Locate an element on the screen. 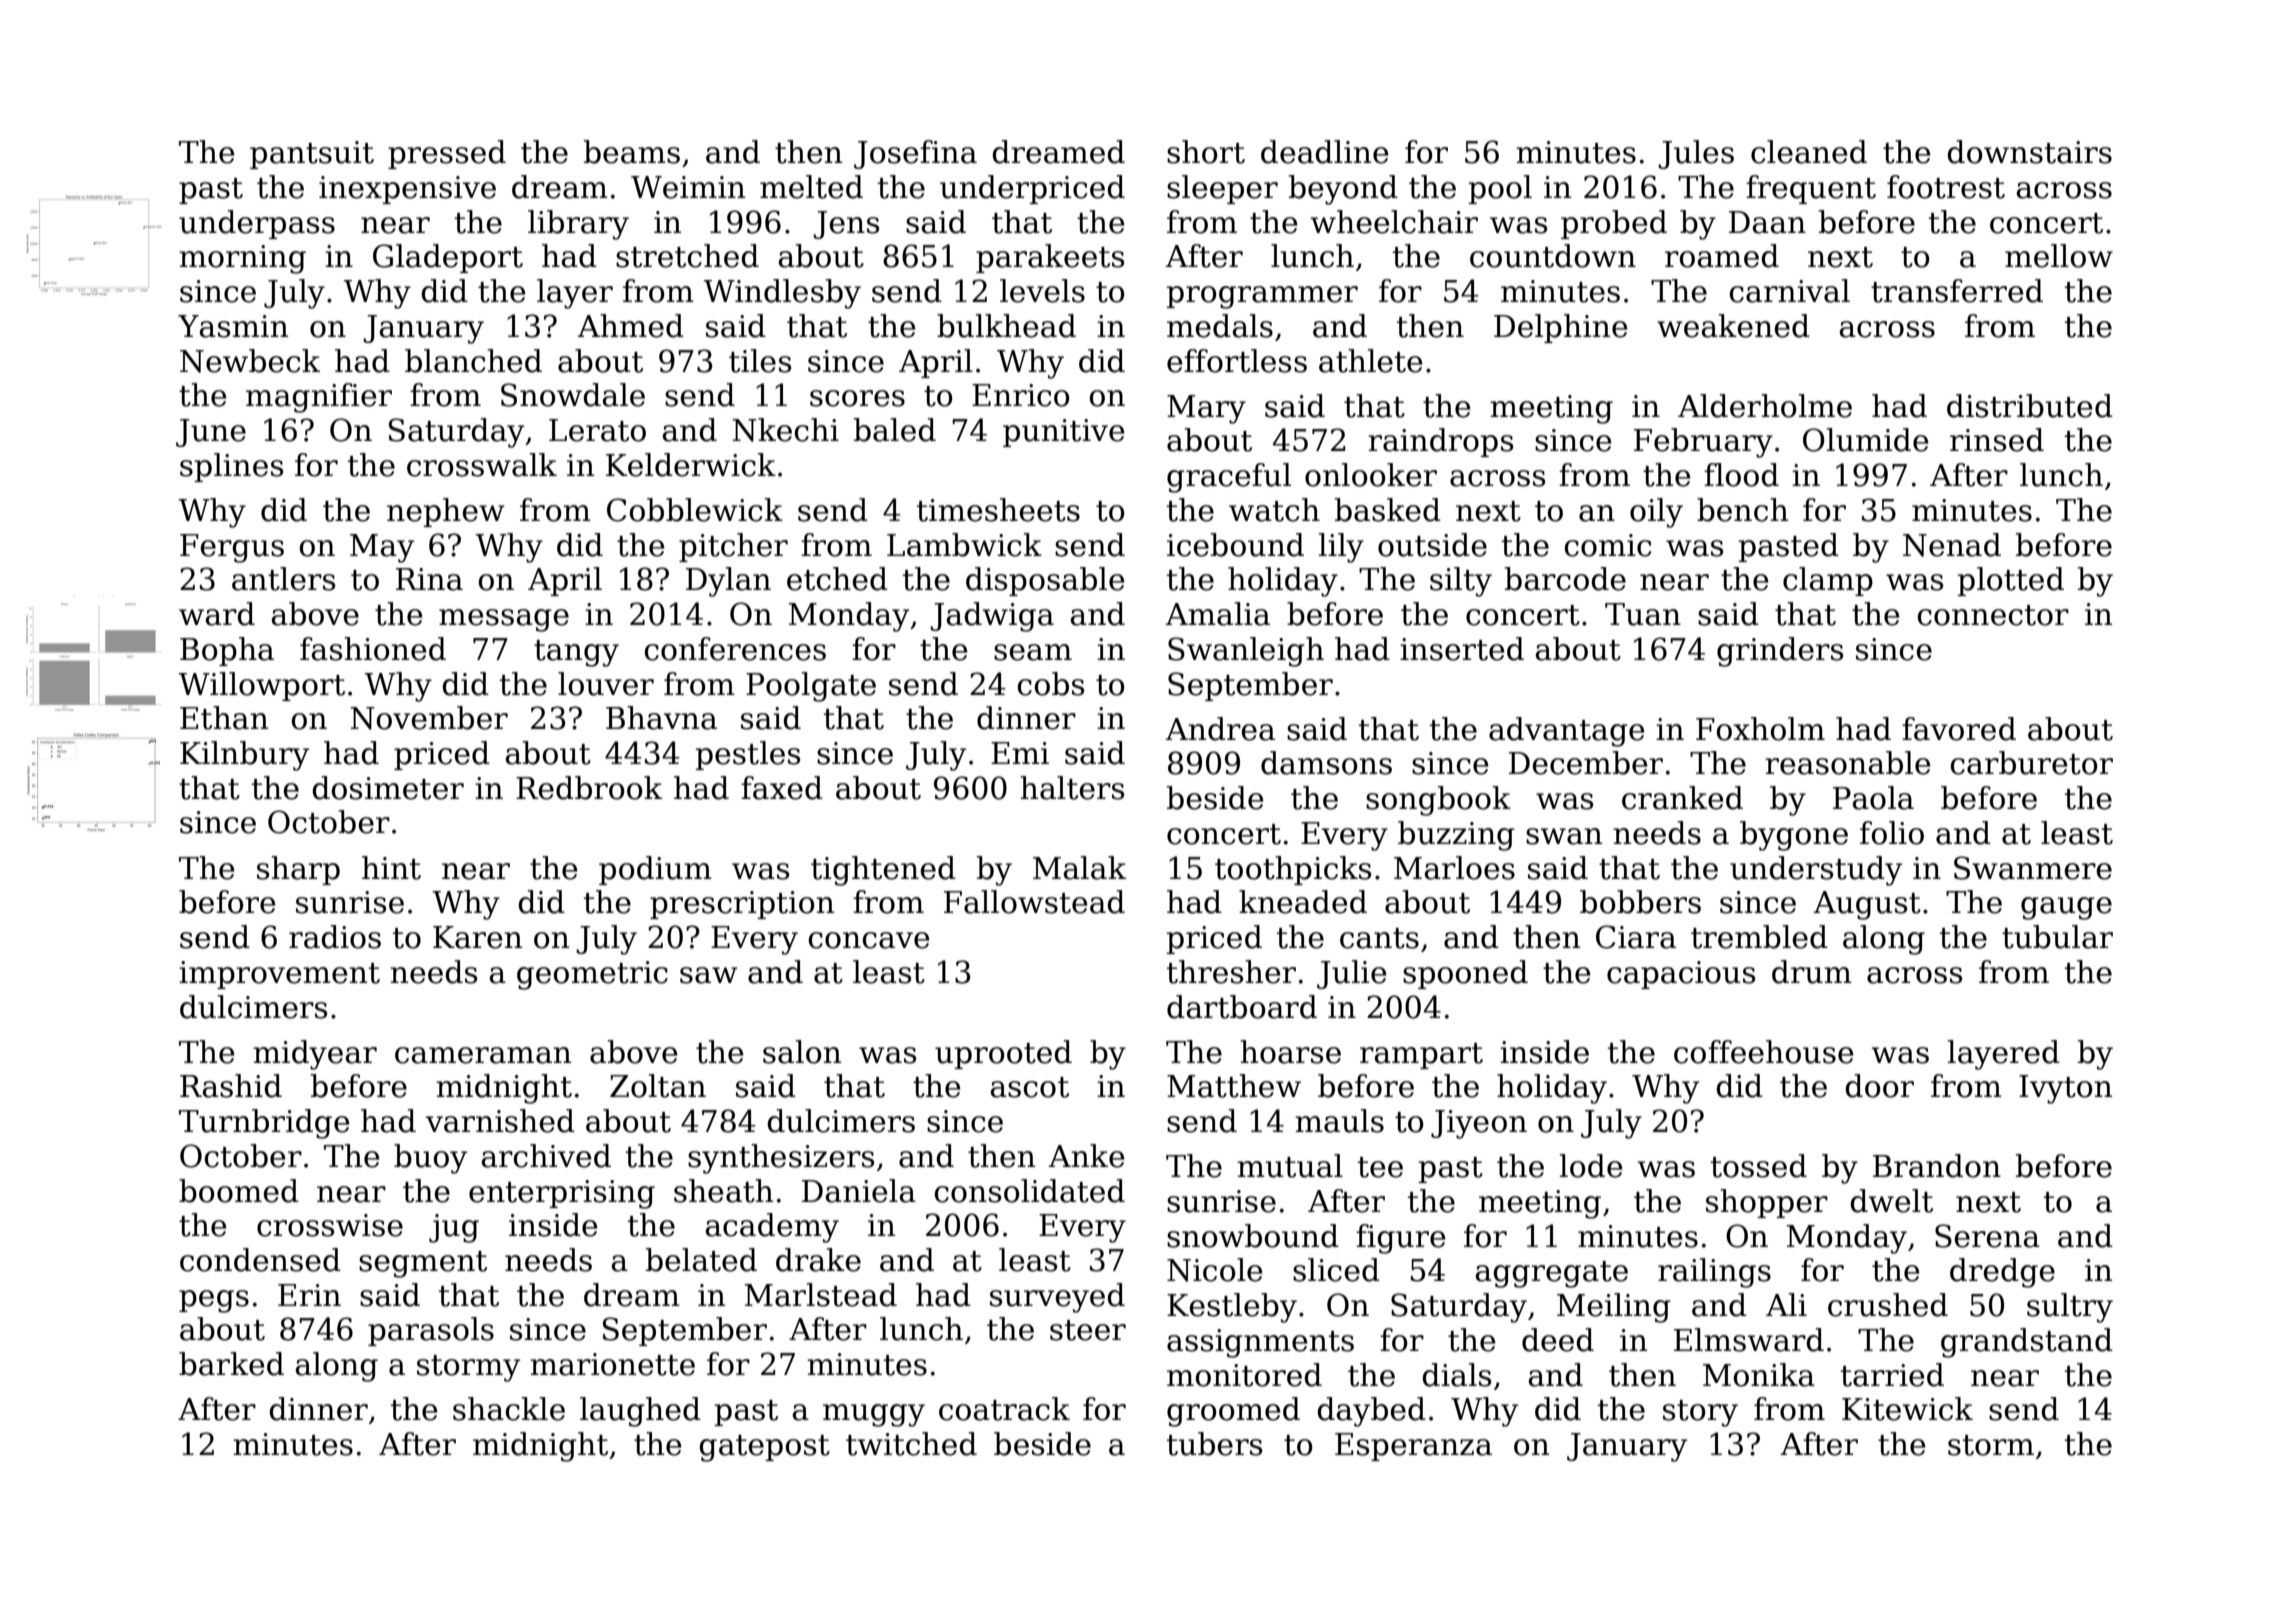 The height and width of the screenshot is (1620, 2292). Matthew is located at coordinates (1234, 1086).
